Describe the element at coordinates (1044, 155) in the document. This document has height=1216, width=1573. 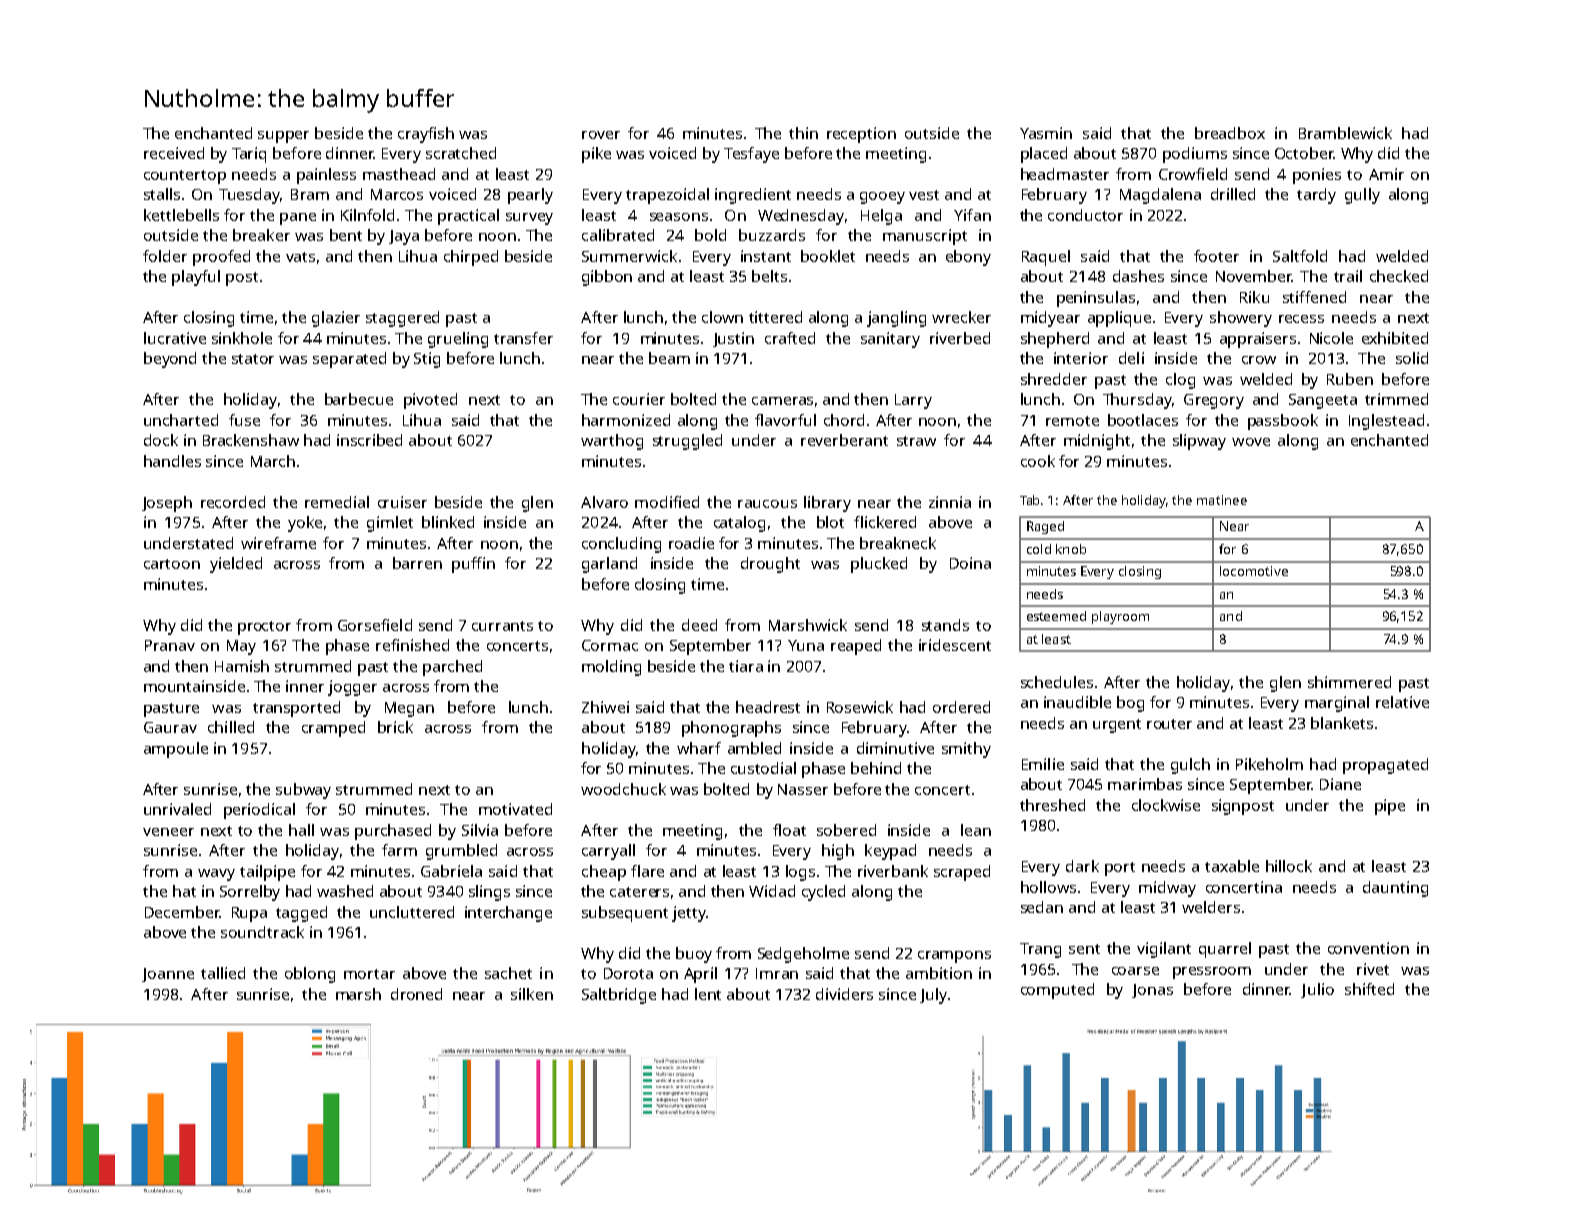
I see `placed` at that location.
